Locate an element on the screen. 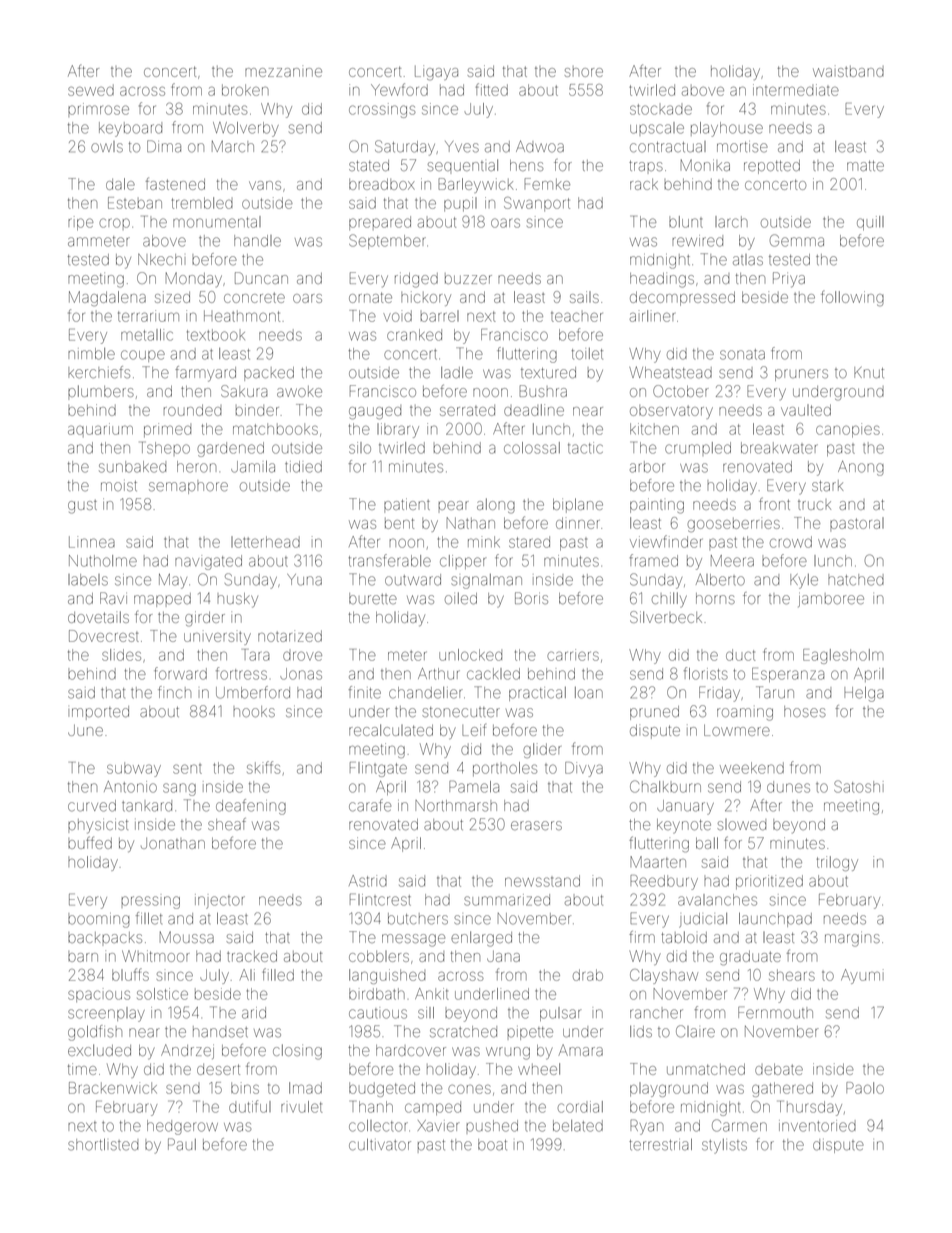 The width and height of the screenshot is (952, 1233). birdbath is located at coordinates (377, 994).
